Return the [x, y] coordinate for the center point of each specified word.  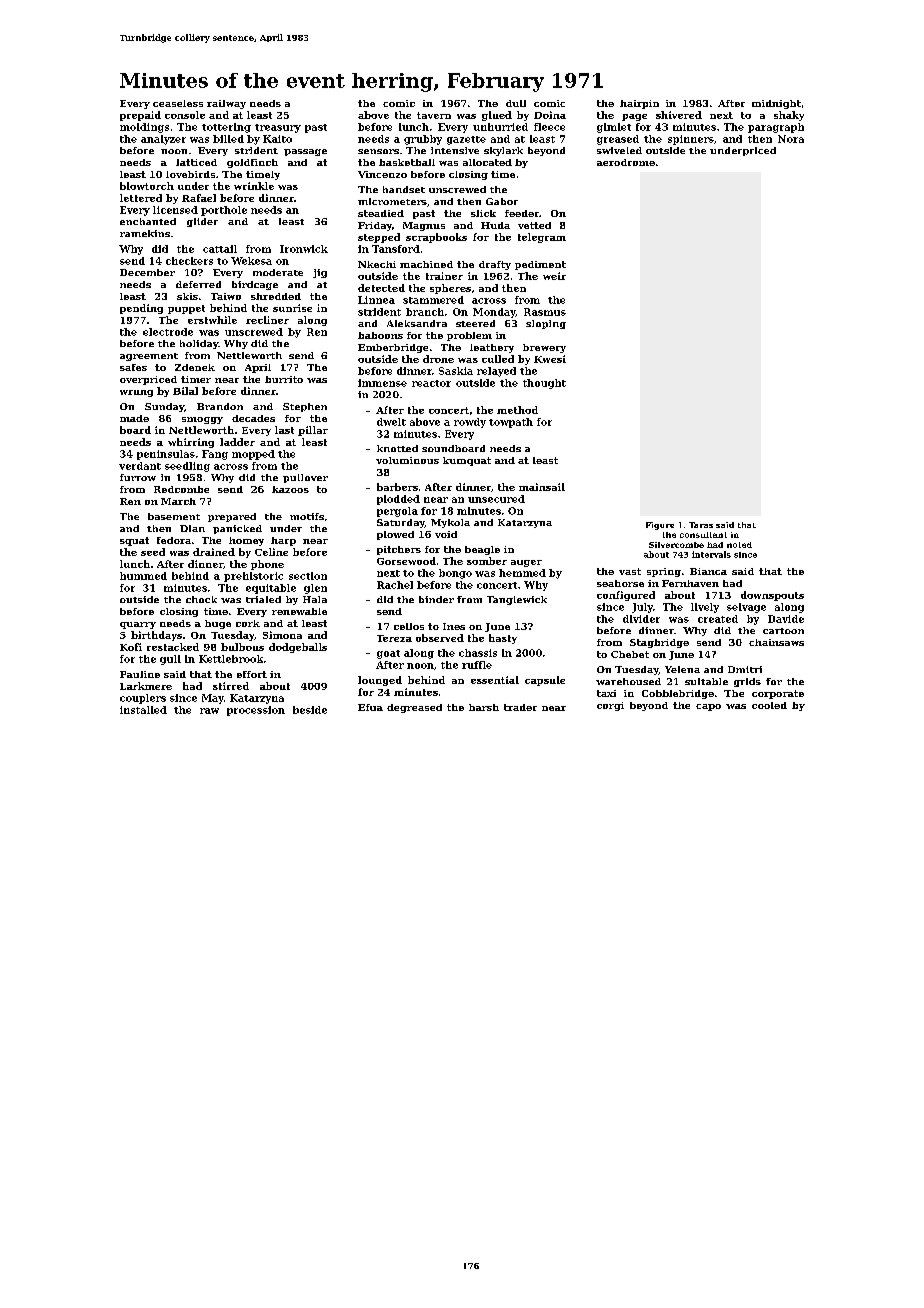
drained [214, 552]
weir [554, 276]
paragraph [776, 128]
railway [226, 104]
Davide [786, 619]
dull [516, 103]
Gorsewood [406, 561]
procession [256, 711]
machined [426, 264]
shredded [276, 296]
